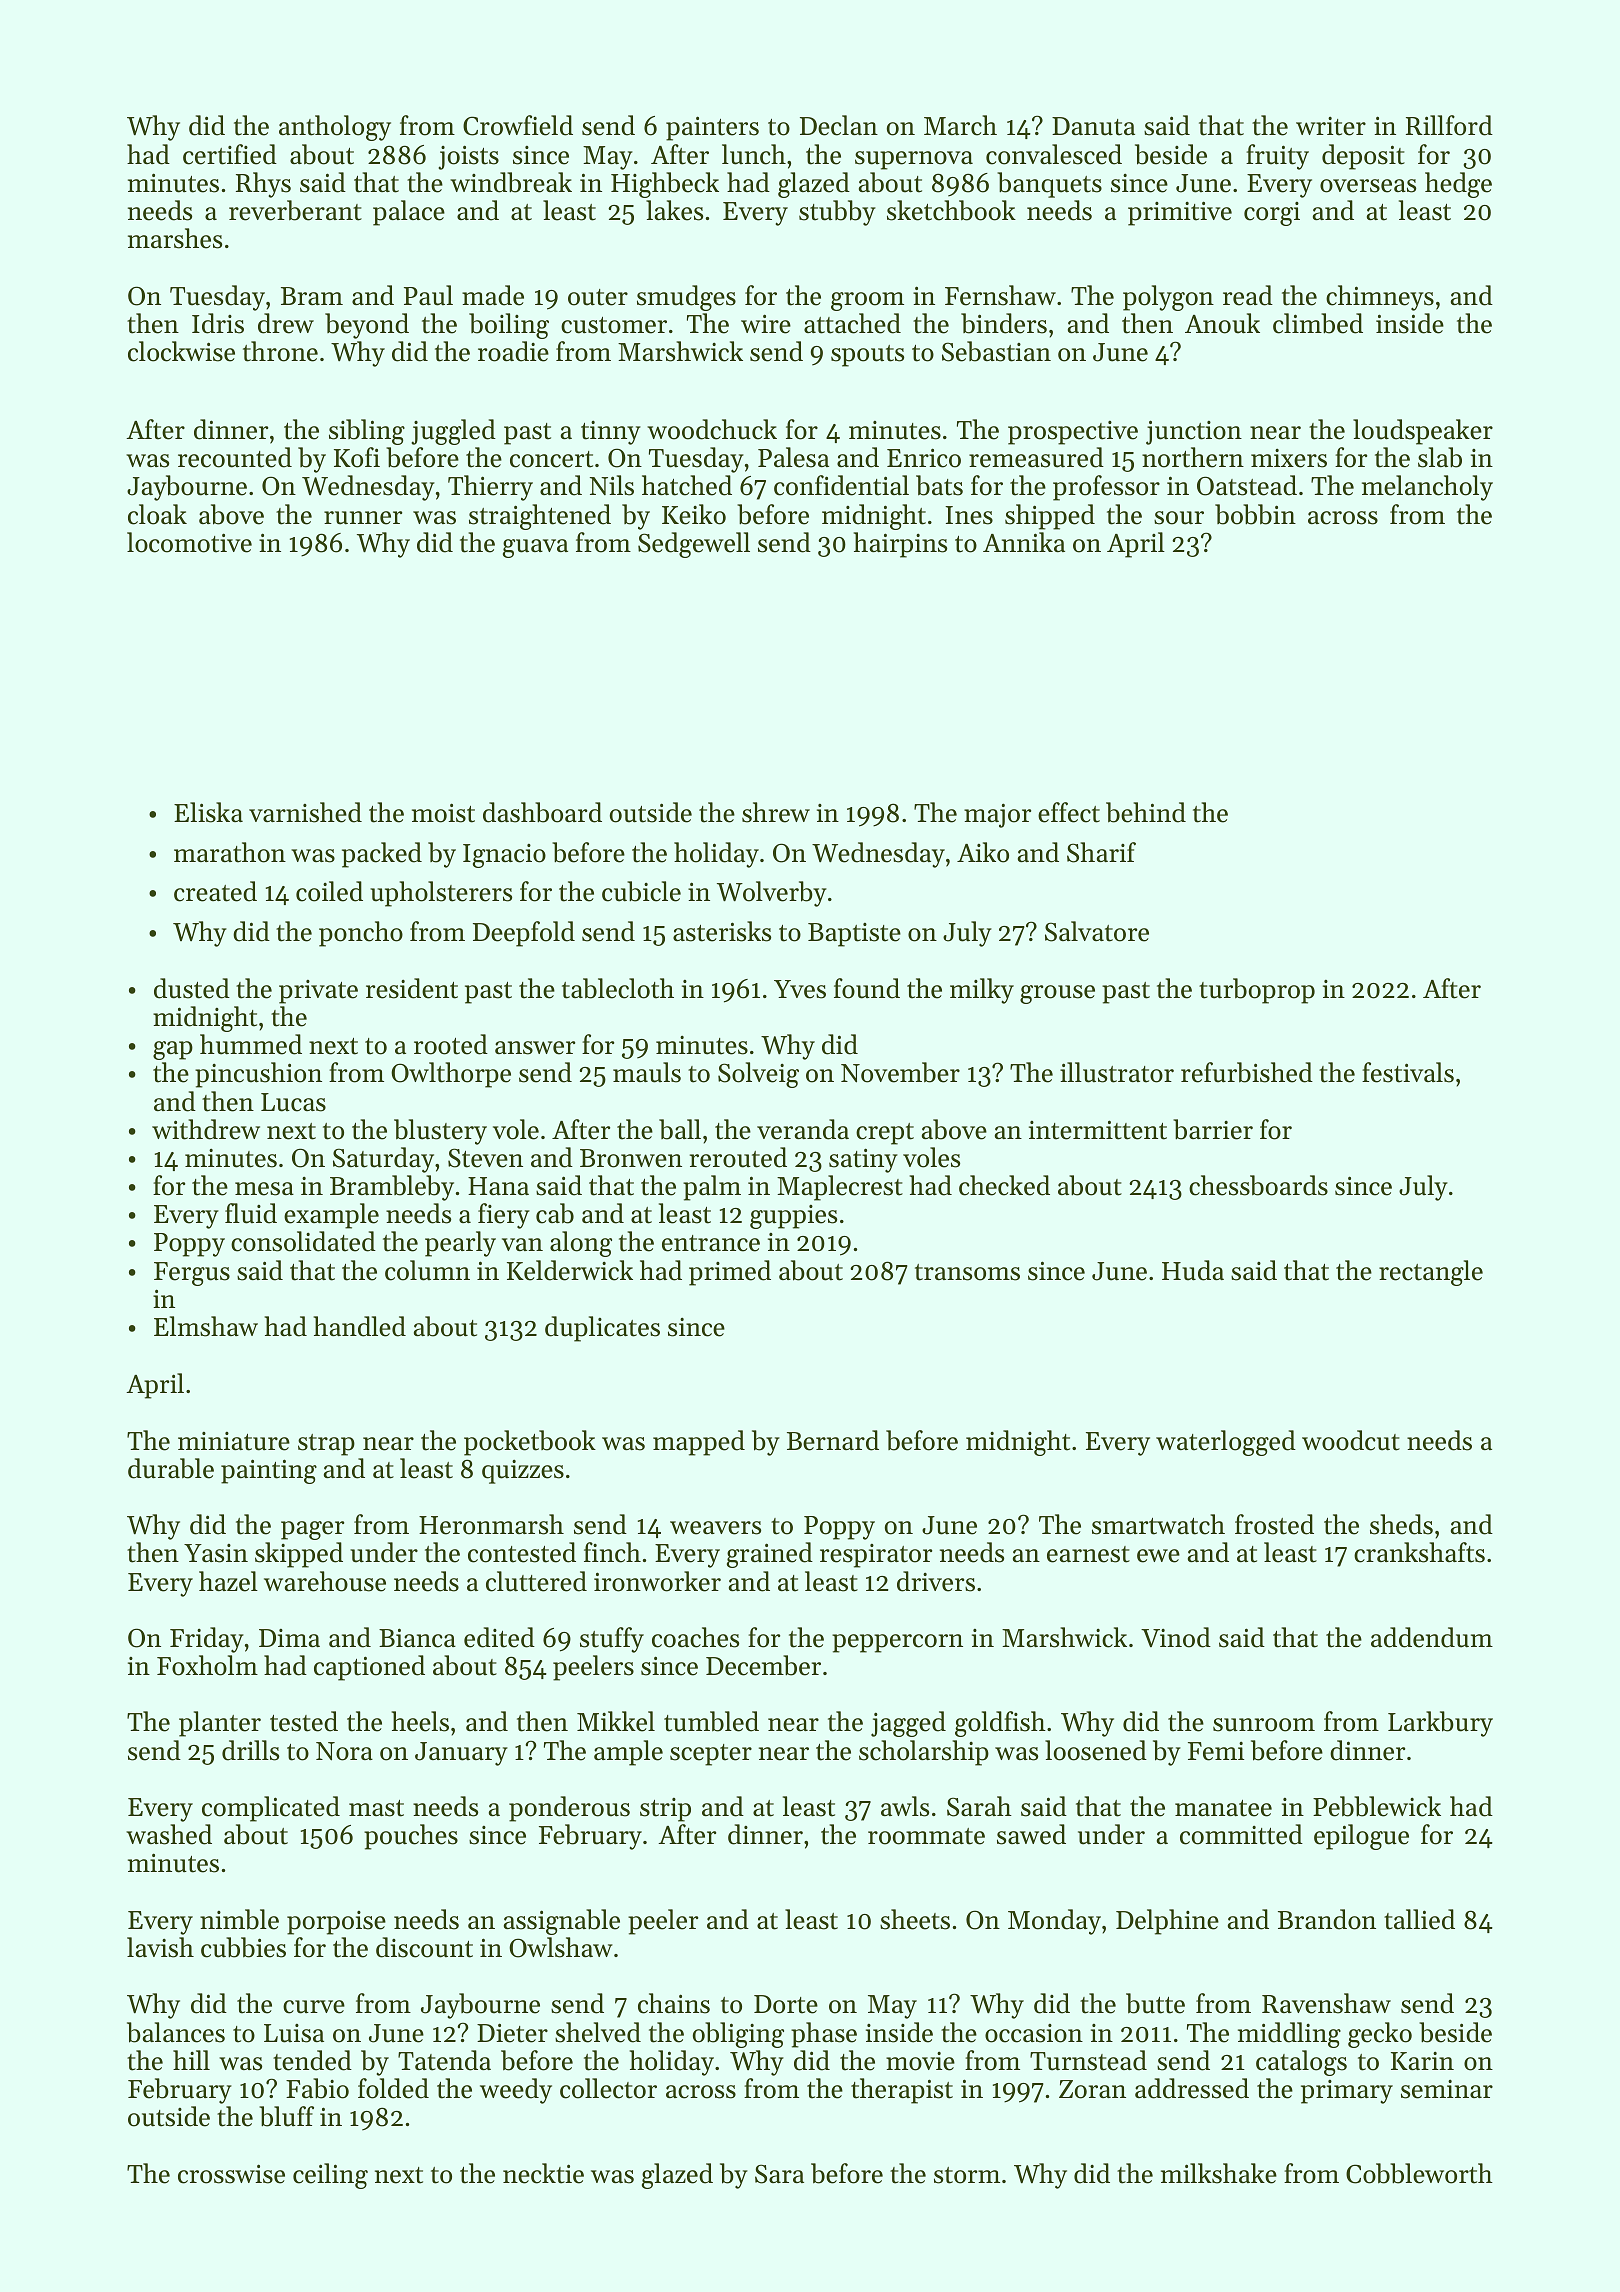 This screenshot has width=1620, height=2292. Describe the element at coordinates (722, 931) in the screenshot. I see `asterisks` at that location.
